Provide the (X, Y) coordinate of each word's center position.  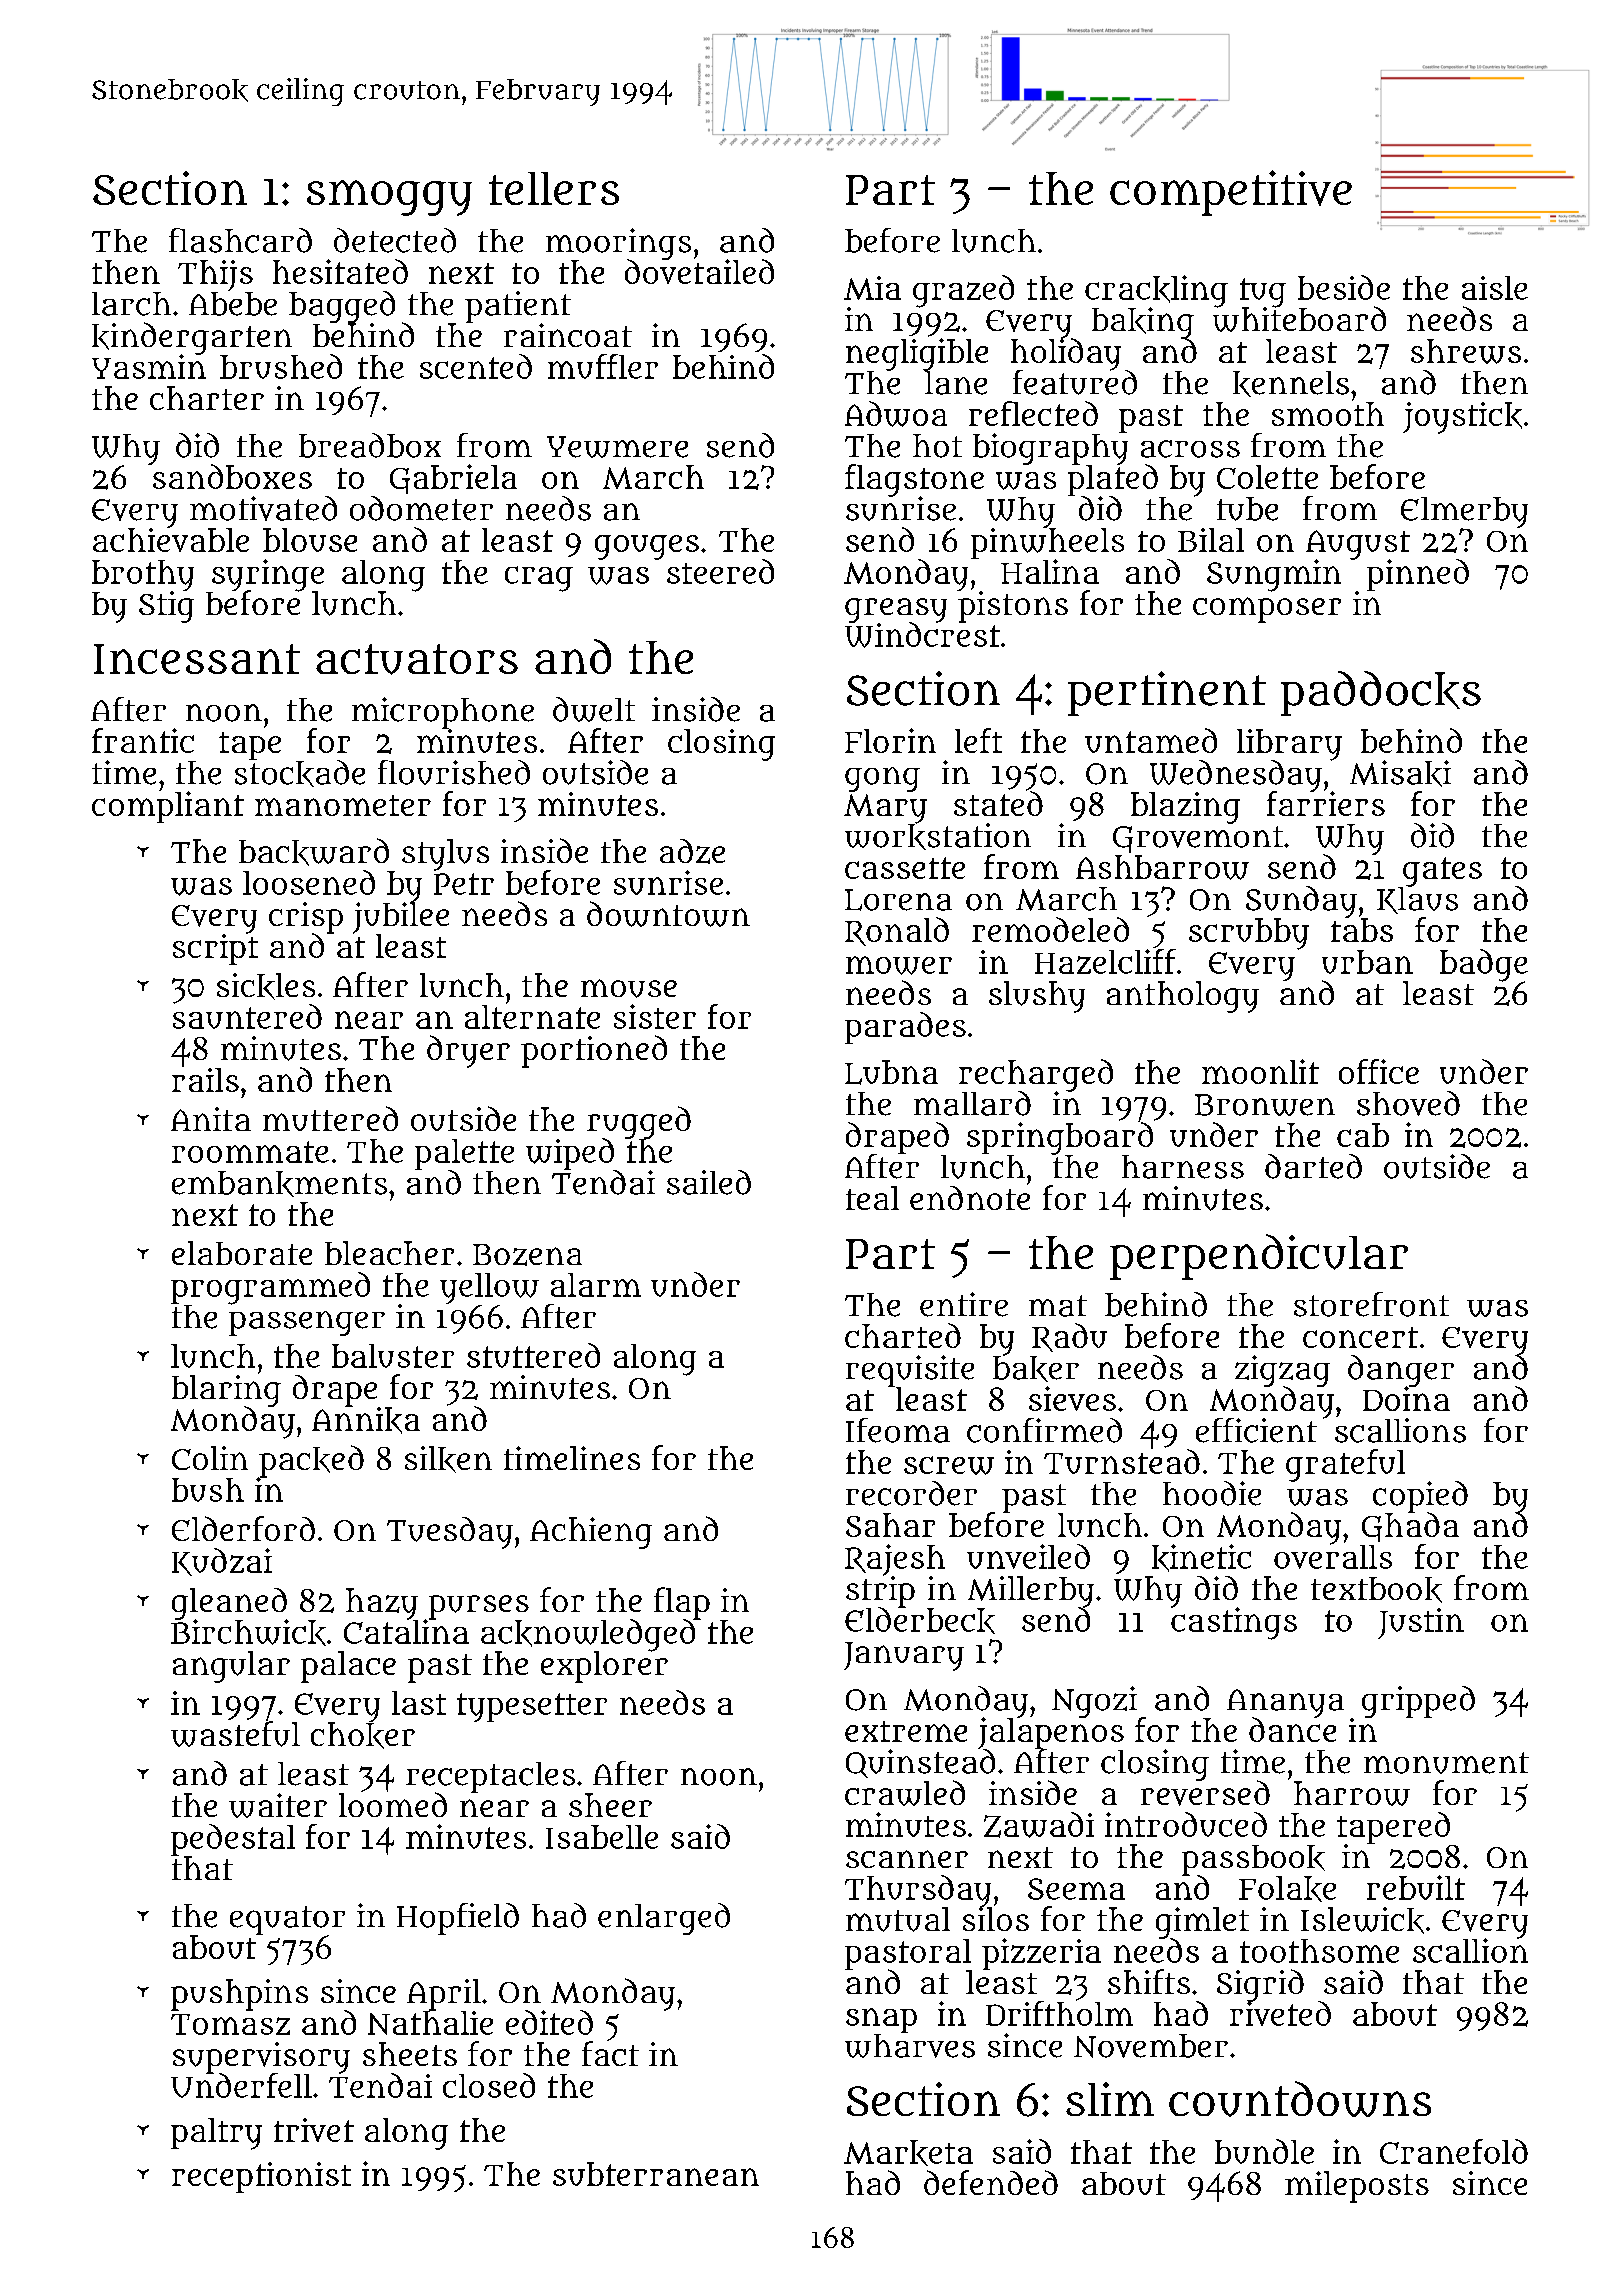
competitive (1231, 193)
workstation (938, 836)
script (215, 949)
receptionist (261, 2177)
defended (991, 2182)
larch (131, 304)
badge (1484, 965)
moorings (618, 244)
